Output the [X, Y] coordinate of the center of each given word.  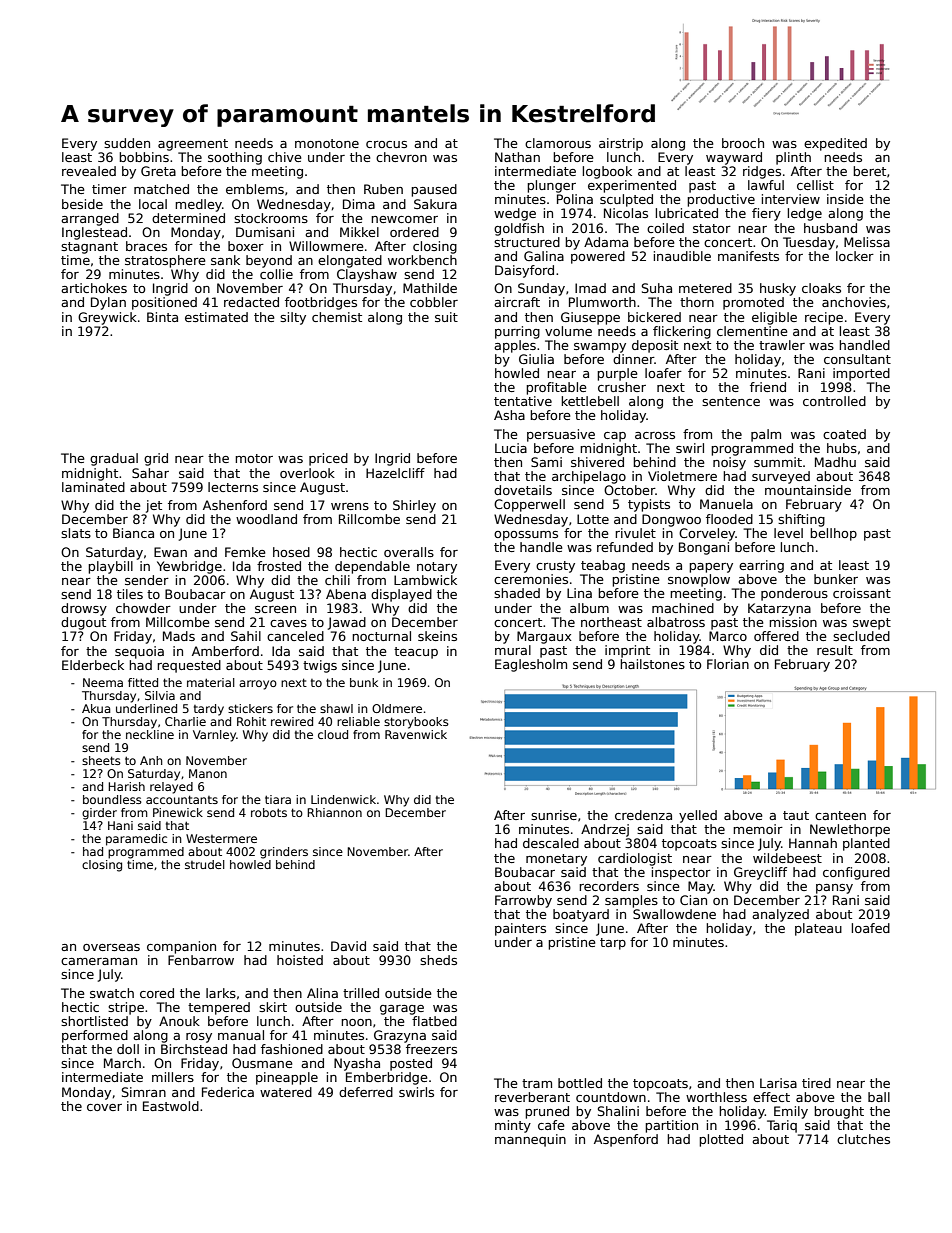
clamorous [558, 143]
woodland [266, 519]
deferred [366, 1092]
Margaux [544, 637]
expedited [835, 144]
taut [796, 815]
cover [104, 1107]
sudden [127, 143]
